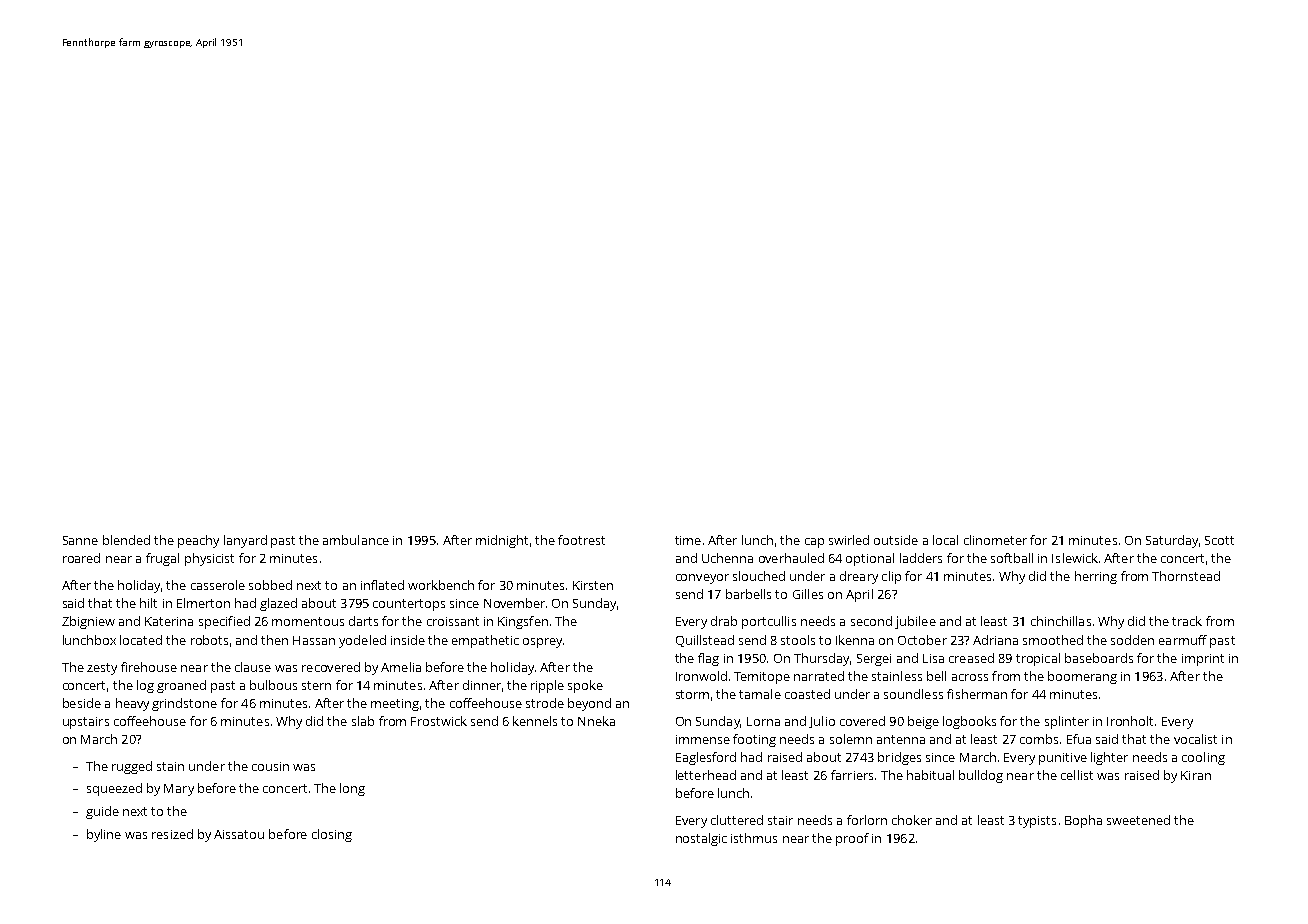  I want to click on Scott, so click(1219, 540).
